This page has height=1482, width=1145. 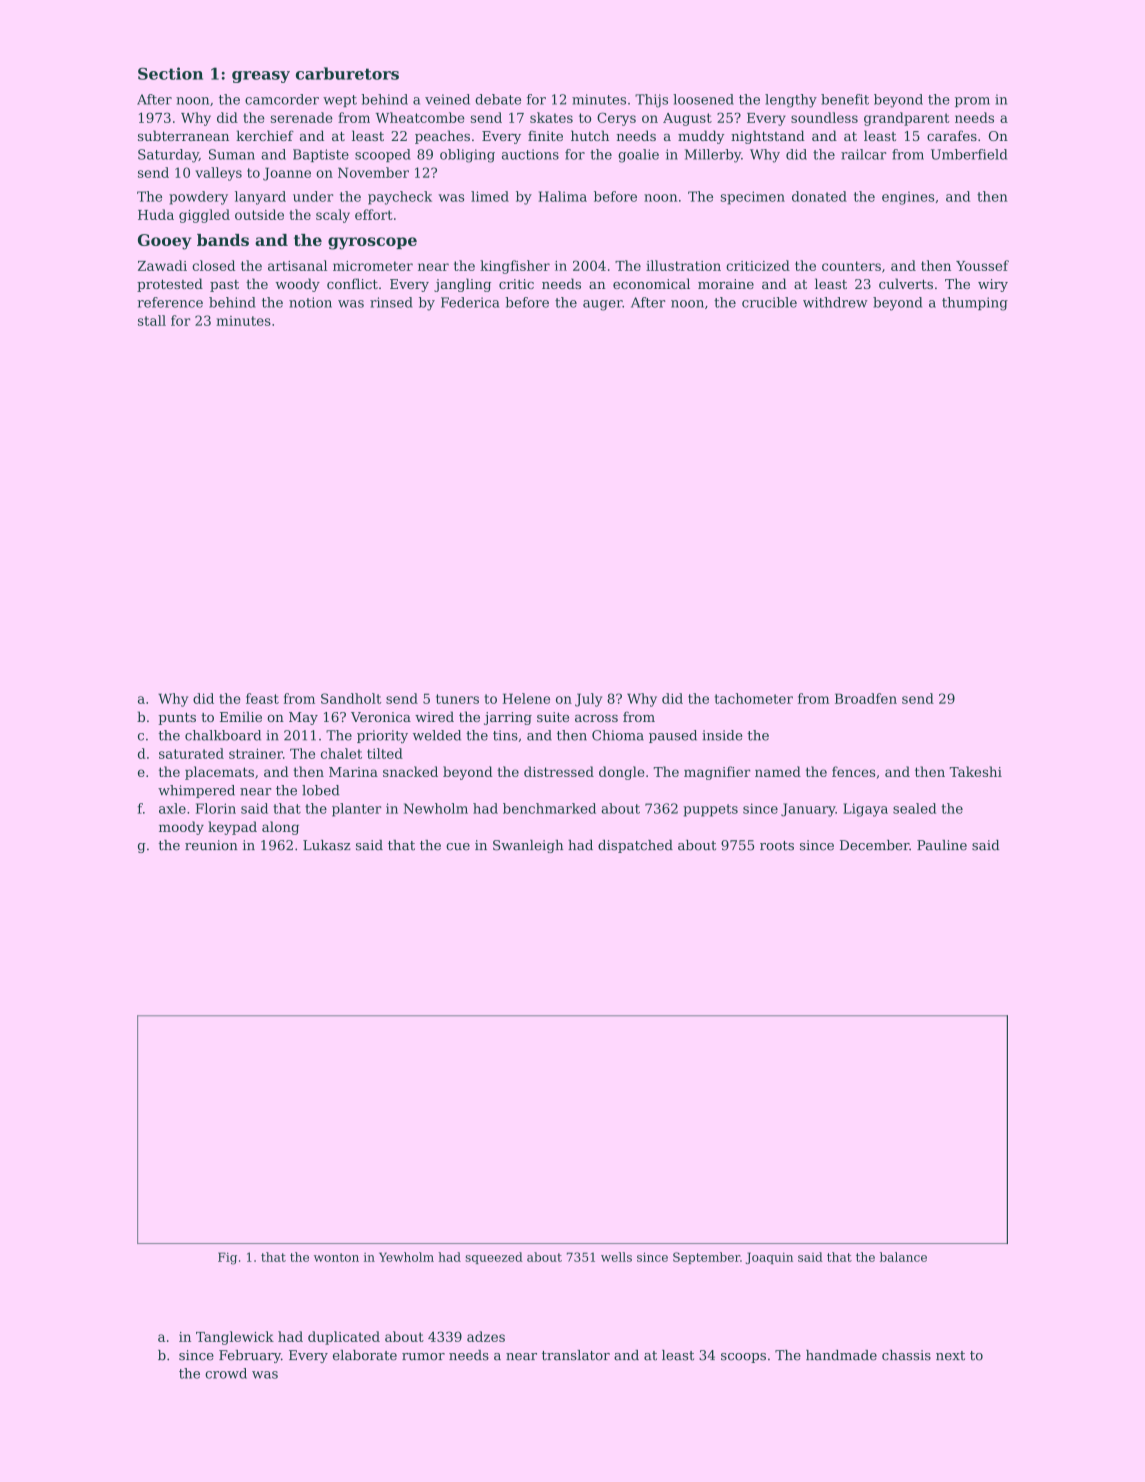 What do you see at coordinates (336, 1257) in the page?
I see `wonton` at bounding box center [336, 1257].
